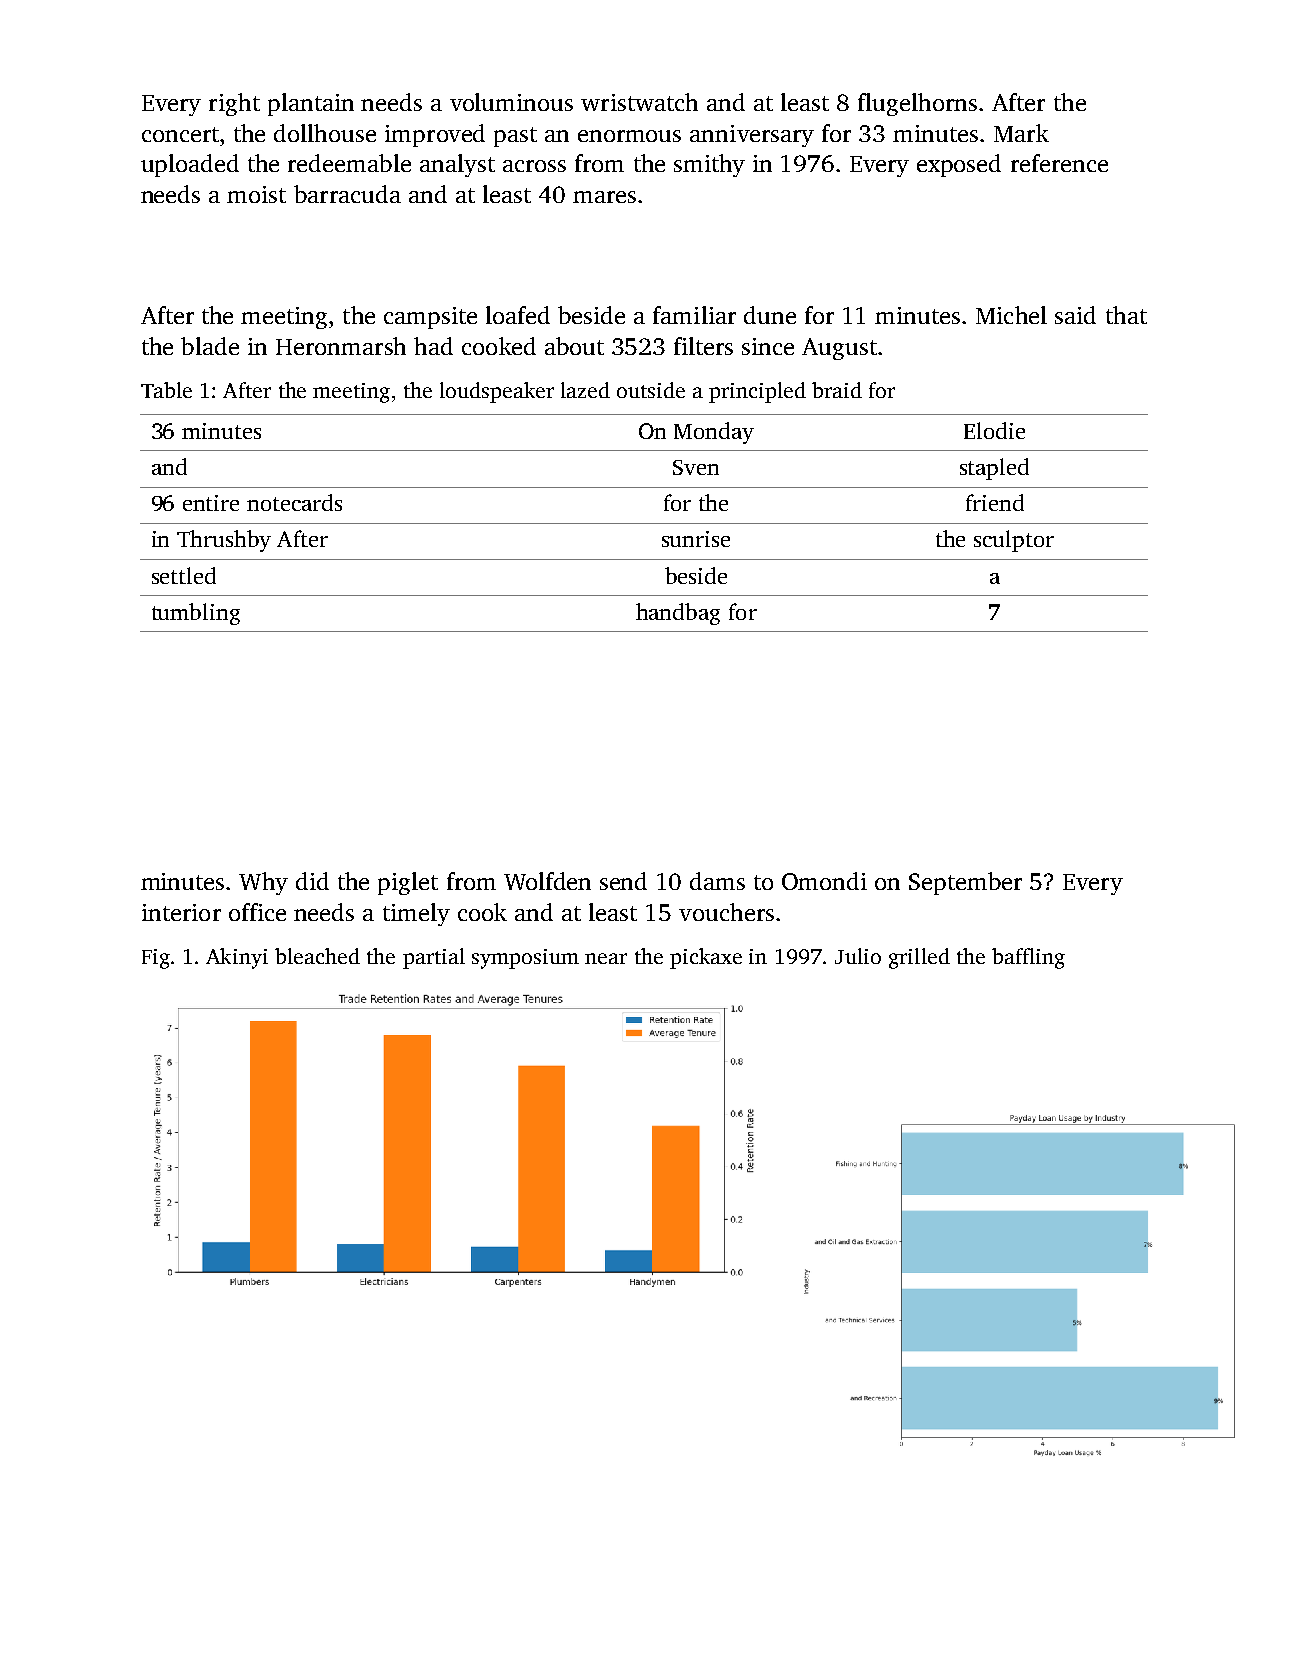 The width and height of the screenshot is (1289, 1668). What do you see at coordinates (994, 469) in the screenshot?
I see `stapled` at bounding box center [994, 469].
